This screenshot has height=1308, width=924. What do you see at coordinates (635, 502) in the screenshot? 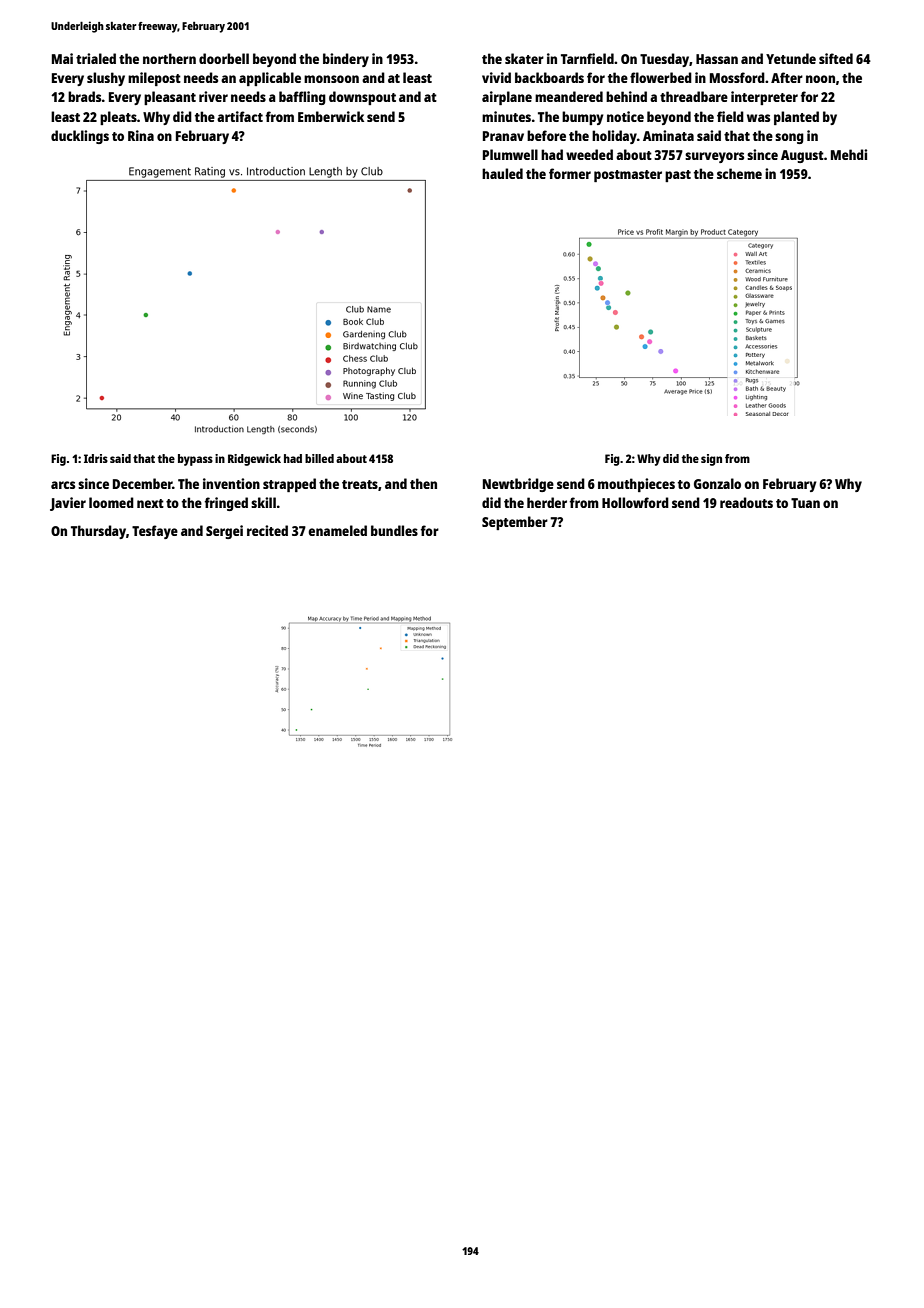
I see `Hollowford` at bounding box center [635, 502].
